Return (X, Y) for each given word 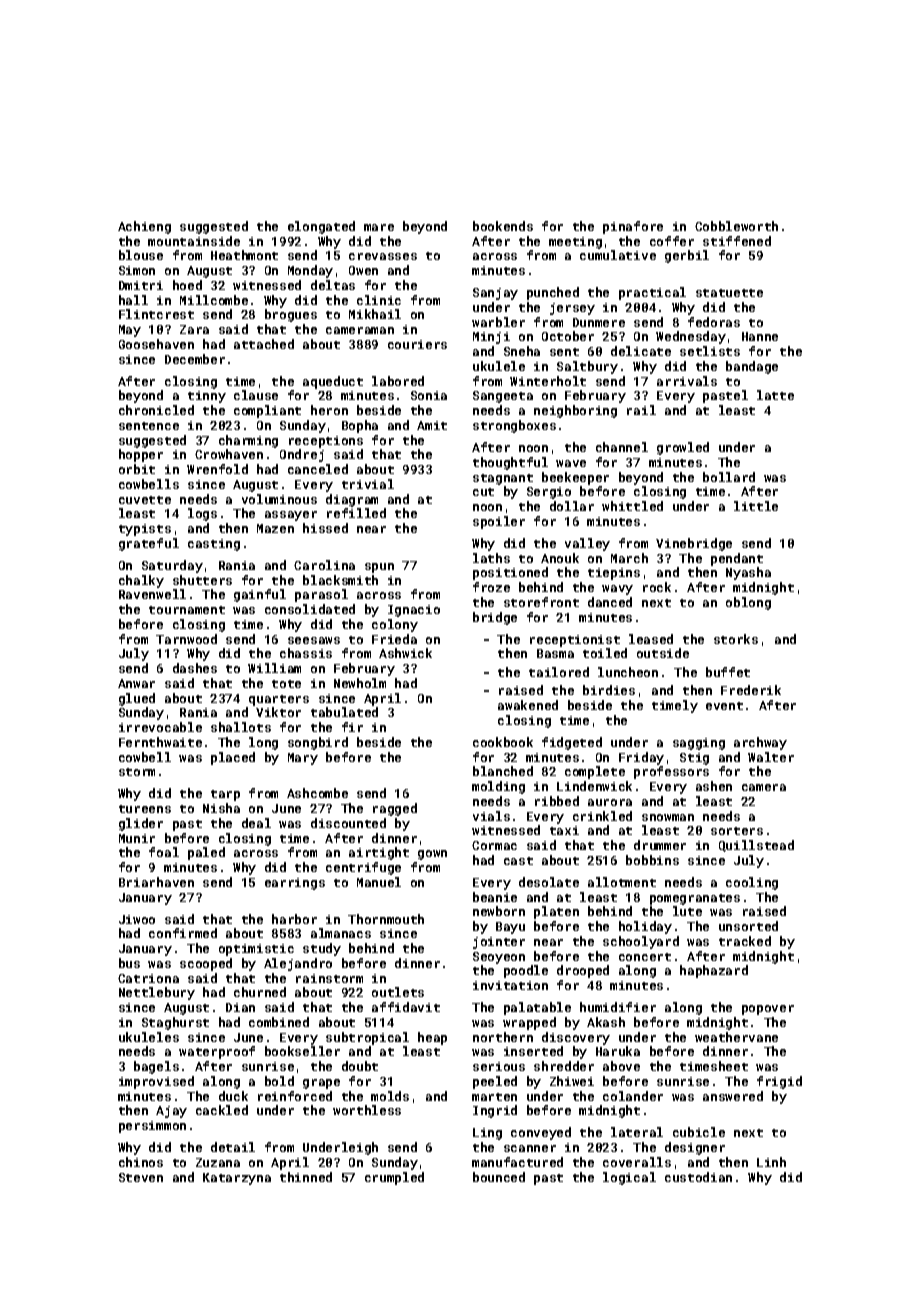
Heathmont (244, 255)
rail (641, 410)
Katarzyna (237, 1179)
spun (379, 568)
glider (141, 824)
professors (671, 772)
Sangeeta (503, 397)
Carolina (324, 565)
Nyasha (748, 573)
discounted (348, 823)
